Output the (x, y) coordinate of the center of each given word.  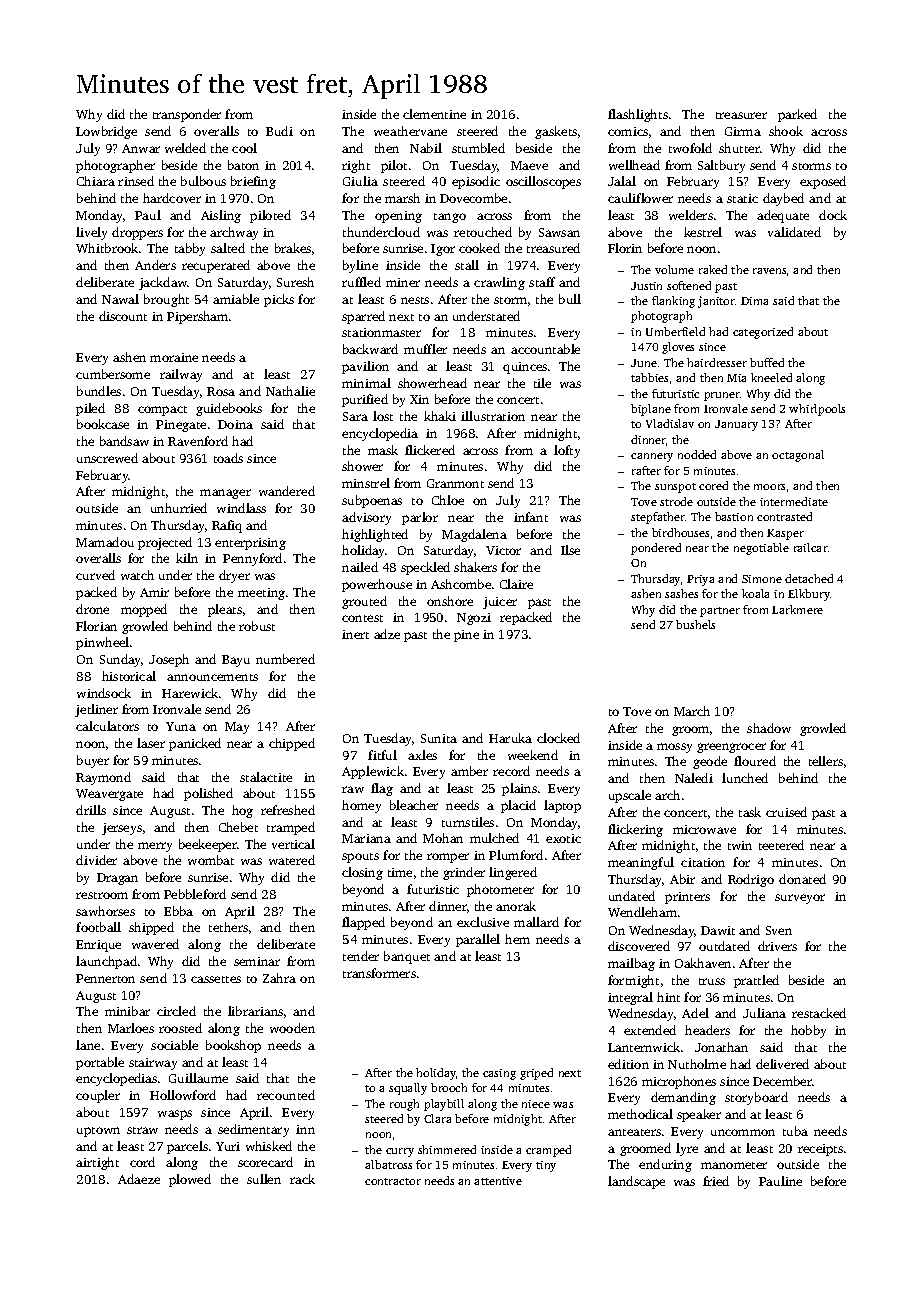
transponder (187, 115)
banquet (407, 957)
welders (691, 215)
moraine (174, 357)
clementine (434, 114)
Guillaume (198, 1078)
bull (570, 299)
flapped (363, 923)
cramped (548, 1151)
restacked (819, 1013)
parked (797, 115)
